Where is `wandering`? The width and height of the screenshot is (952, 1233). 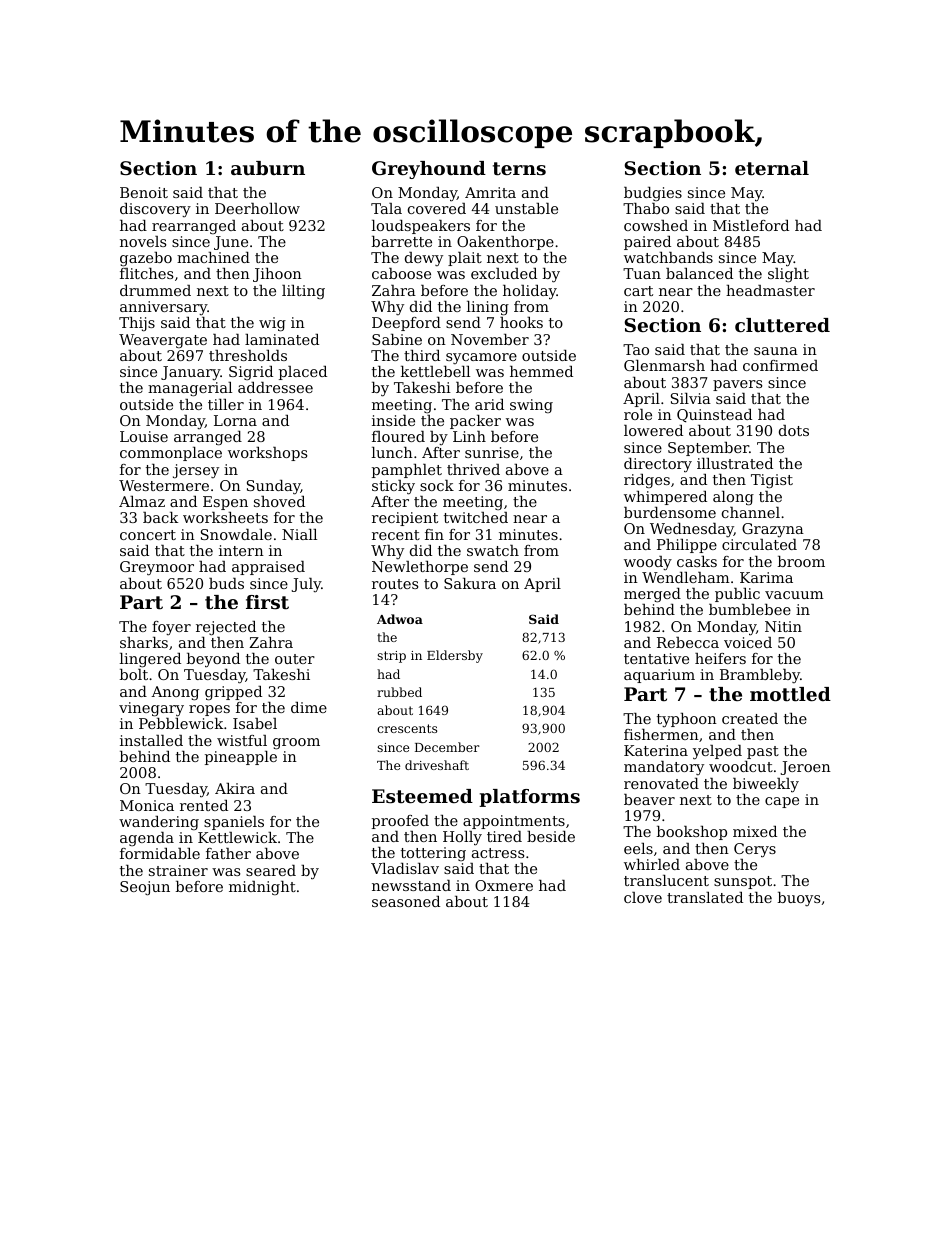
wandering is located at coordinates (159, 823).
